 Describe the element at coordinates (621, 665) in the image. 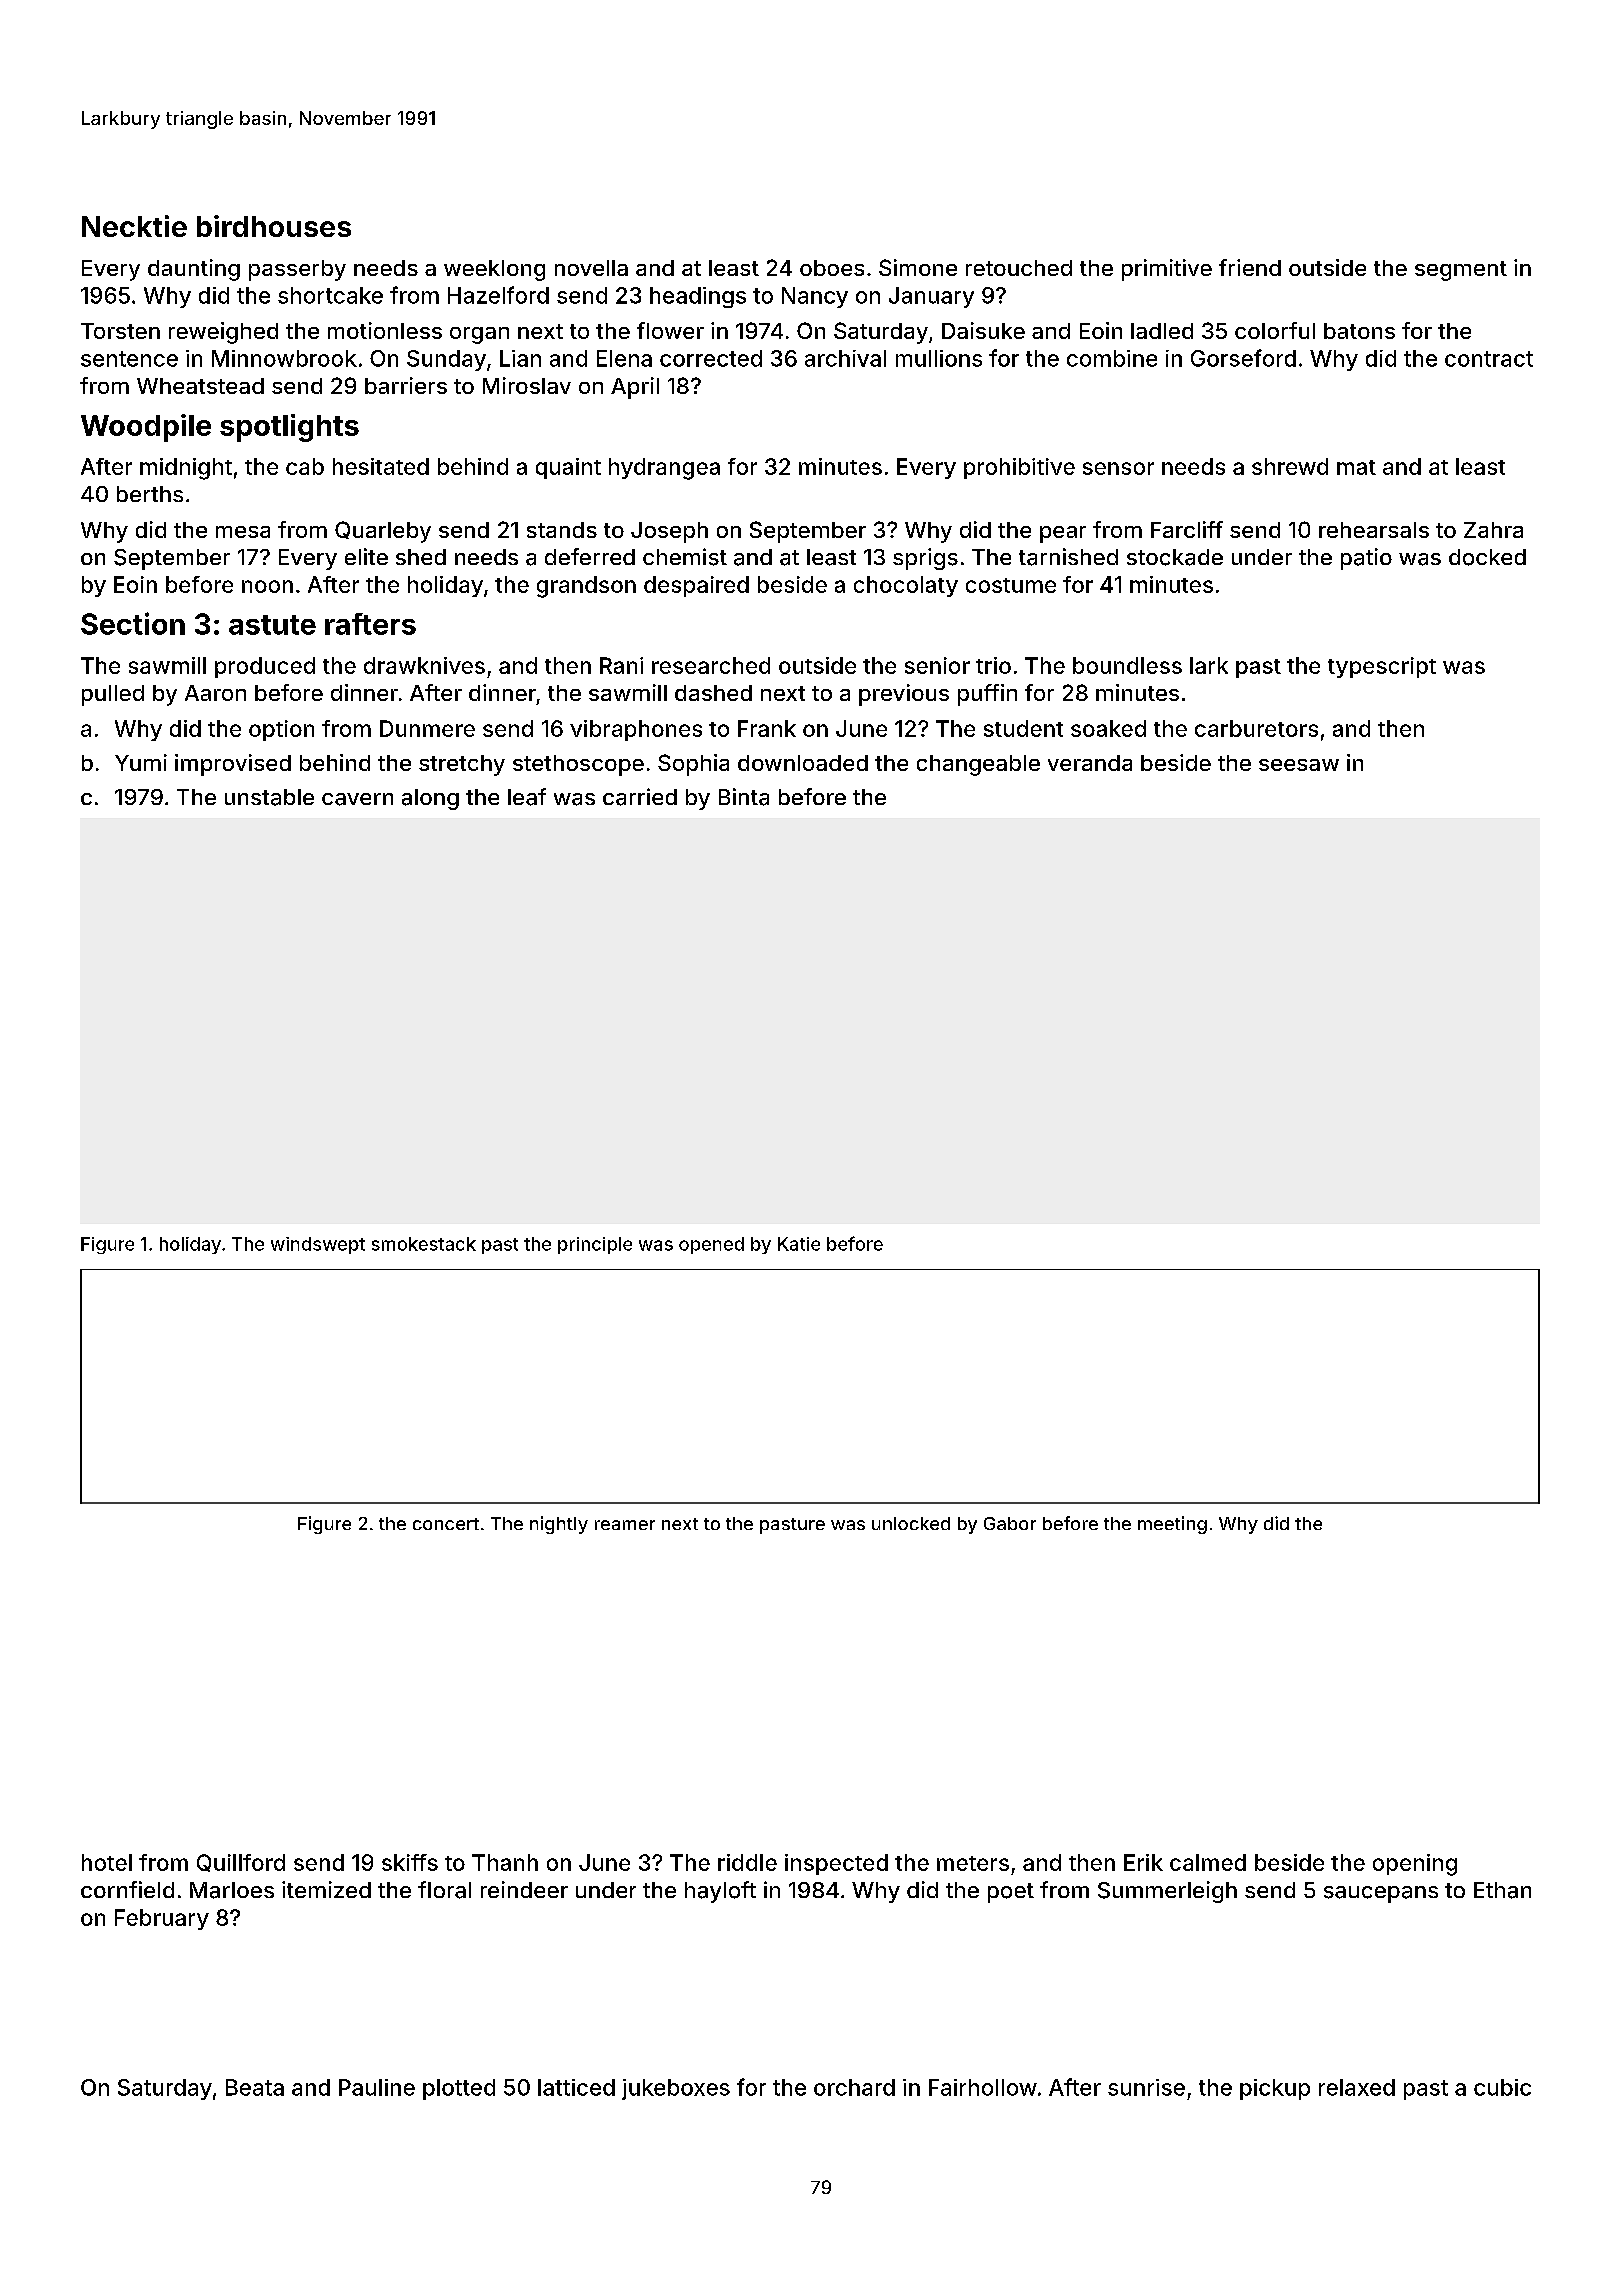

I see `Rani` at that location.
